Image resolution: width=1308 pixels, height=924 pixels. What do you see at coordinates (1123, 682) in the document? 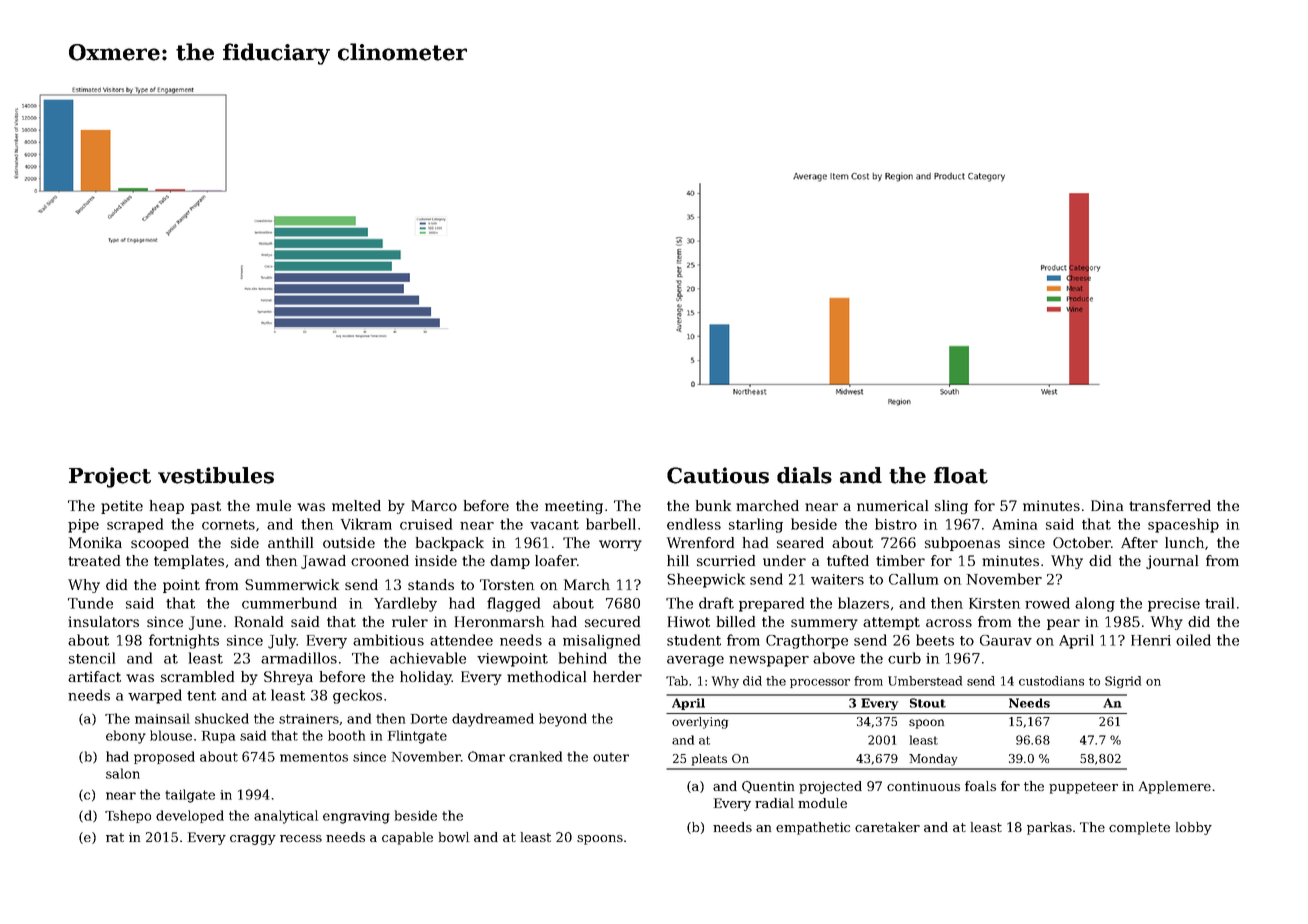
I see `Sigrid` at bounding box center [1123, 682].
